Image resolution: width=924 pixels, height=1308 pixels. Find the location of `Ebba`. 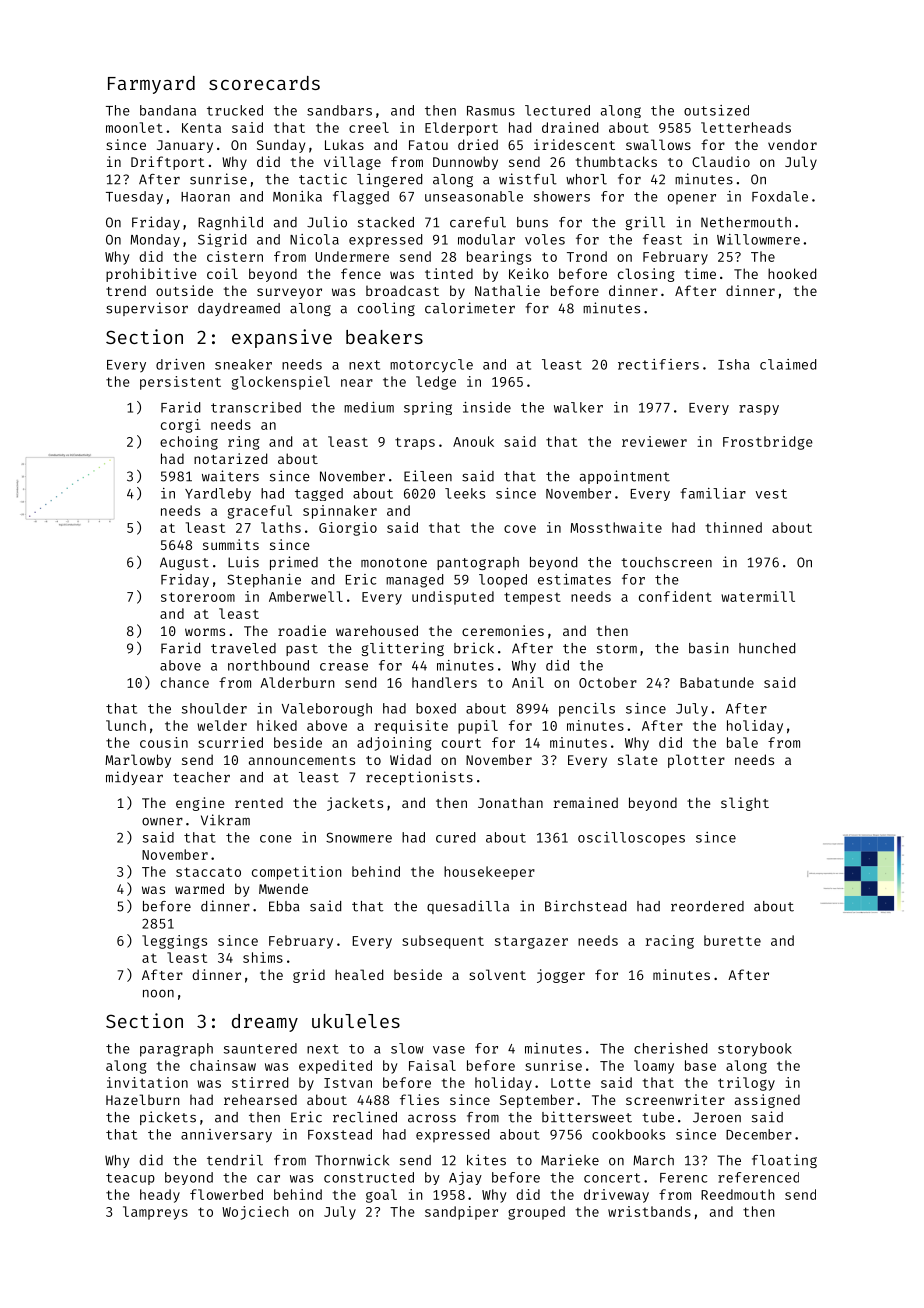

Ebba is located at coordinates (284, 906).
